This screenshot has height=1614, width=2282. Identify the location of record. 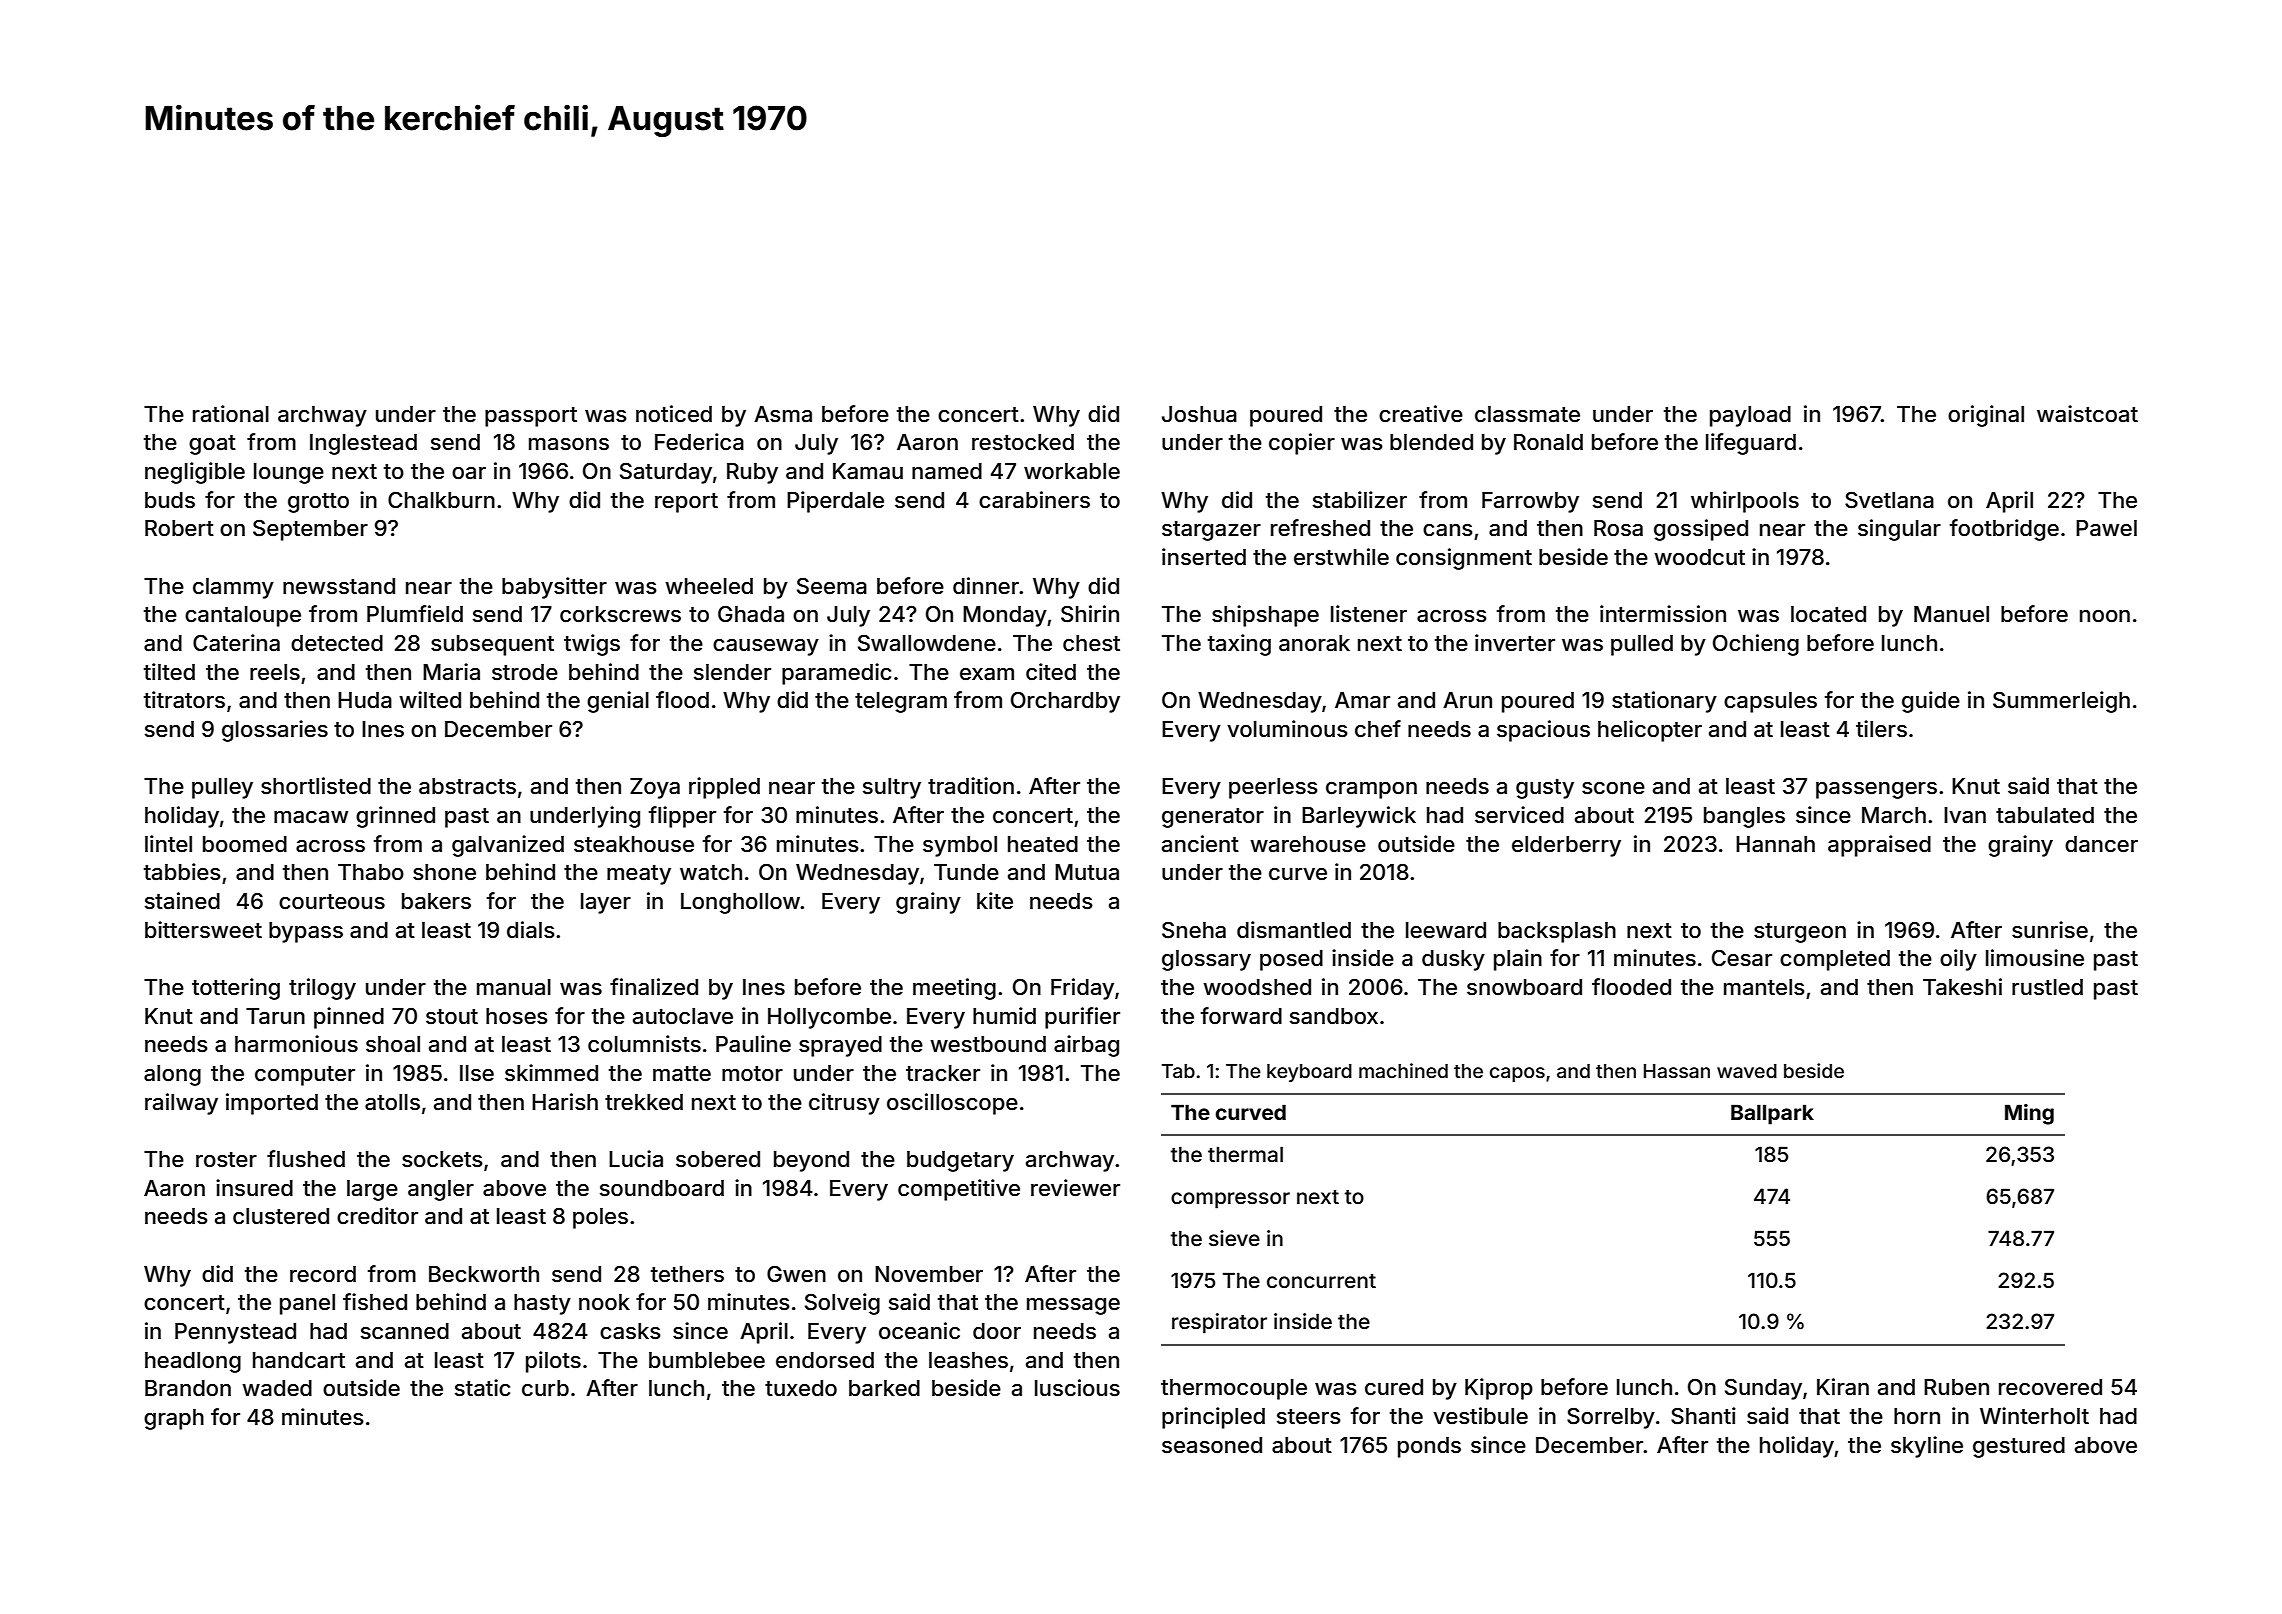
(323, 1274).
